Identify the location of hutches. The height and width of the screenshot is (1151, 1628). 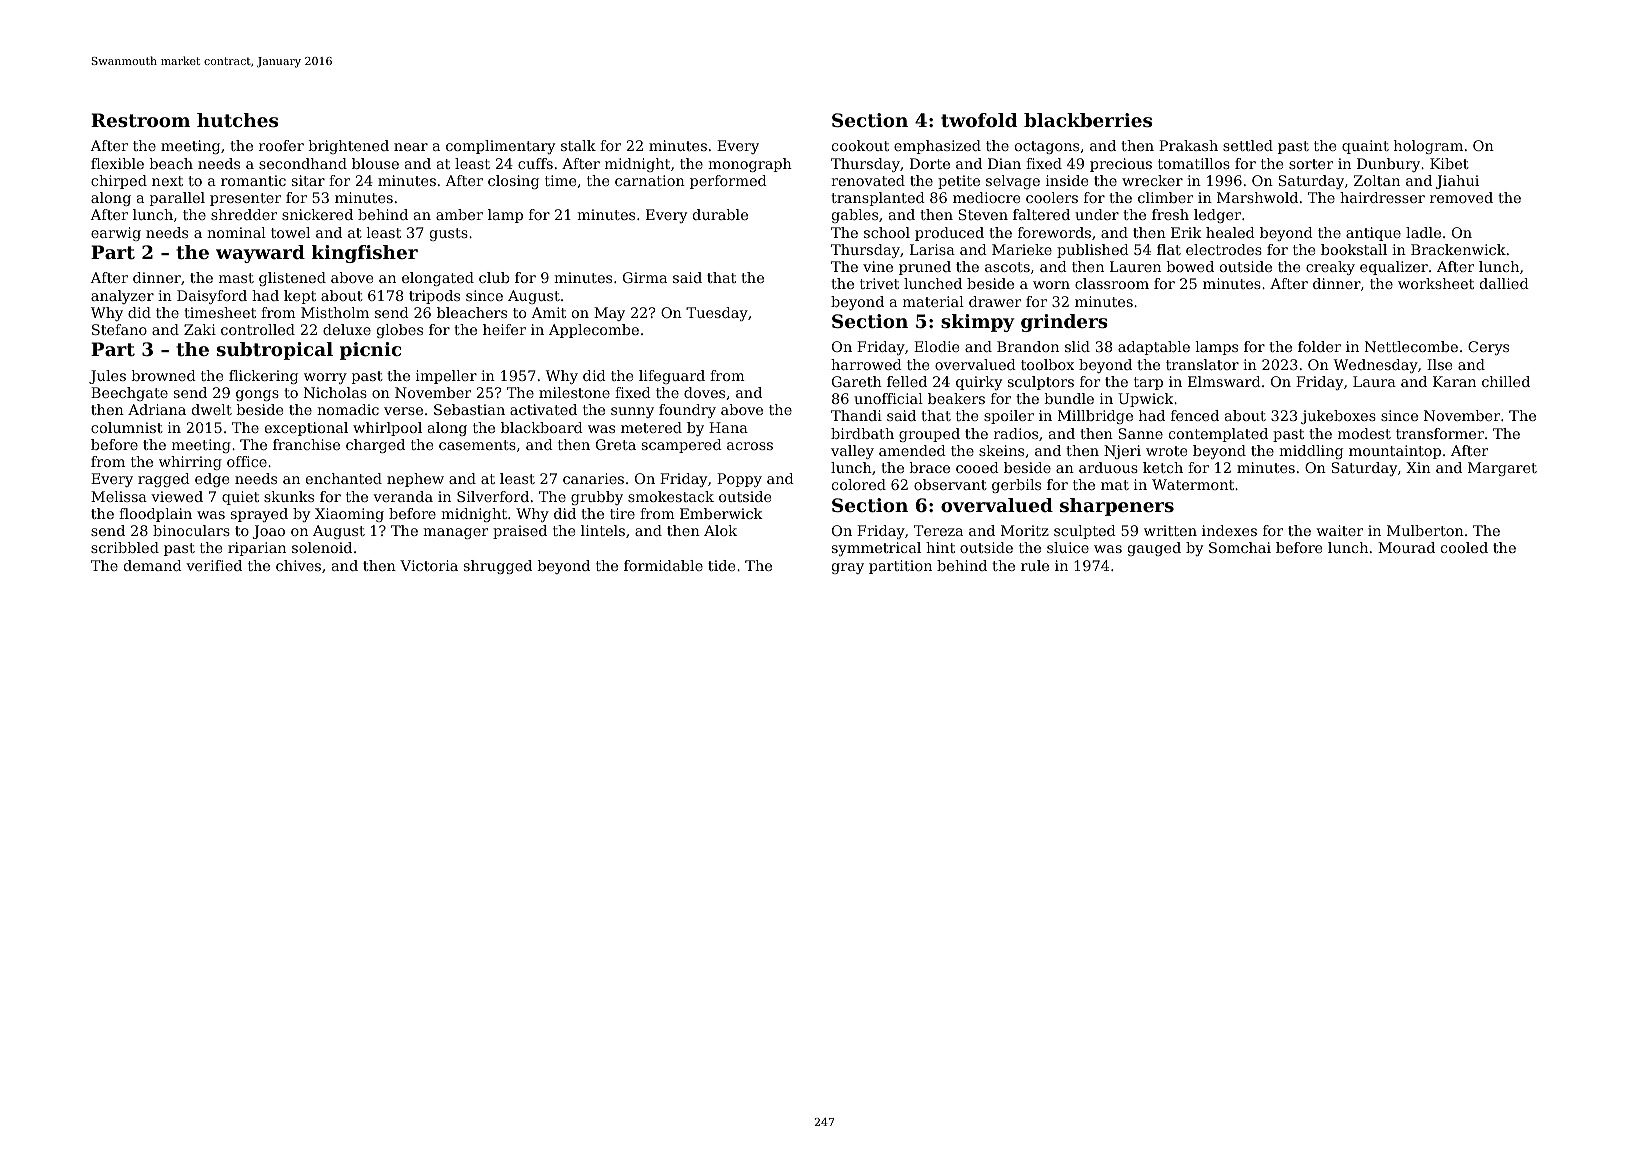
(237, 120).
